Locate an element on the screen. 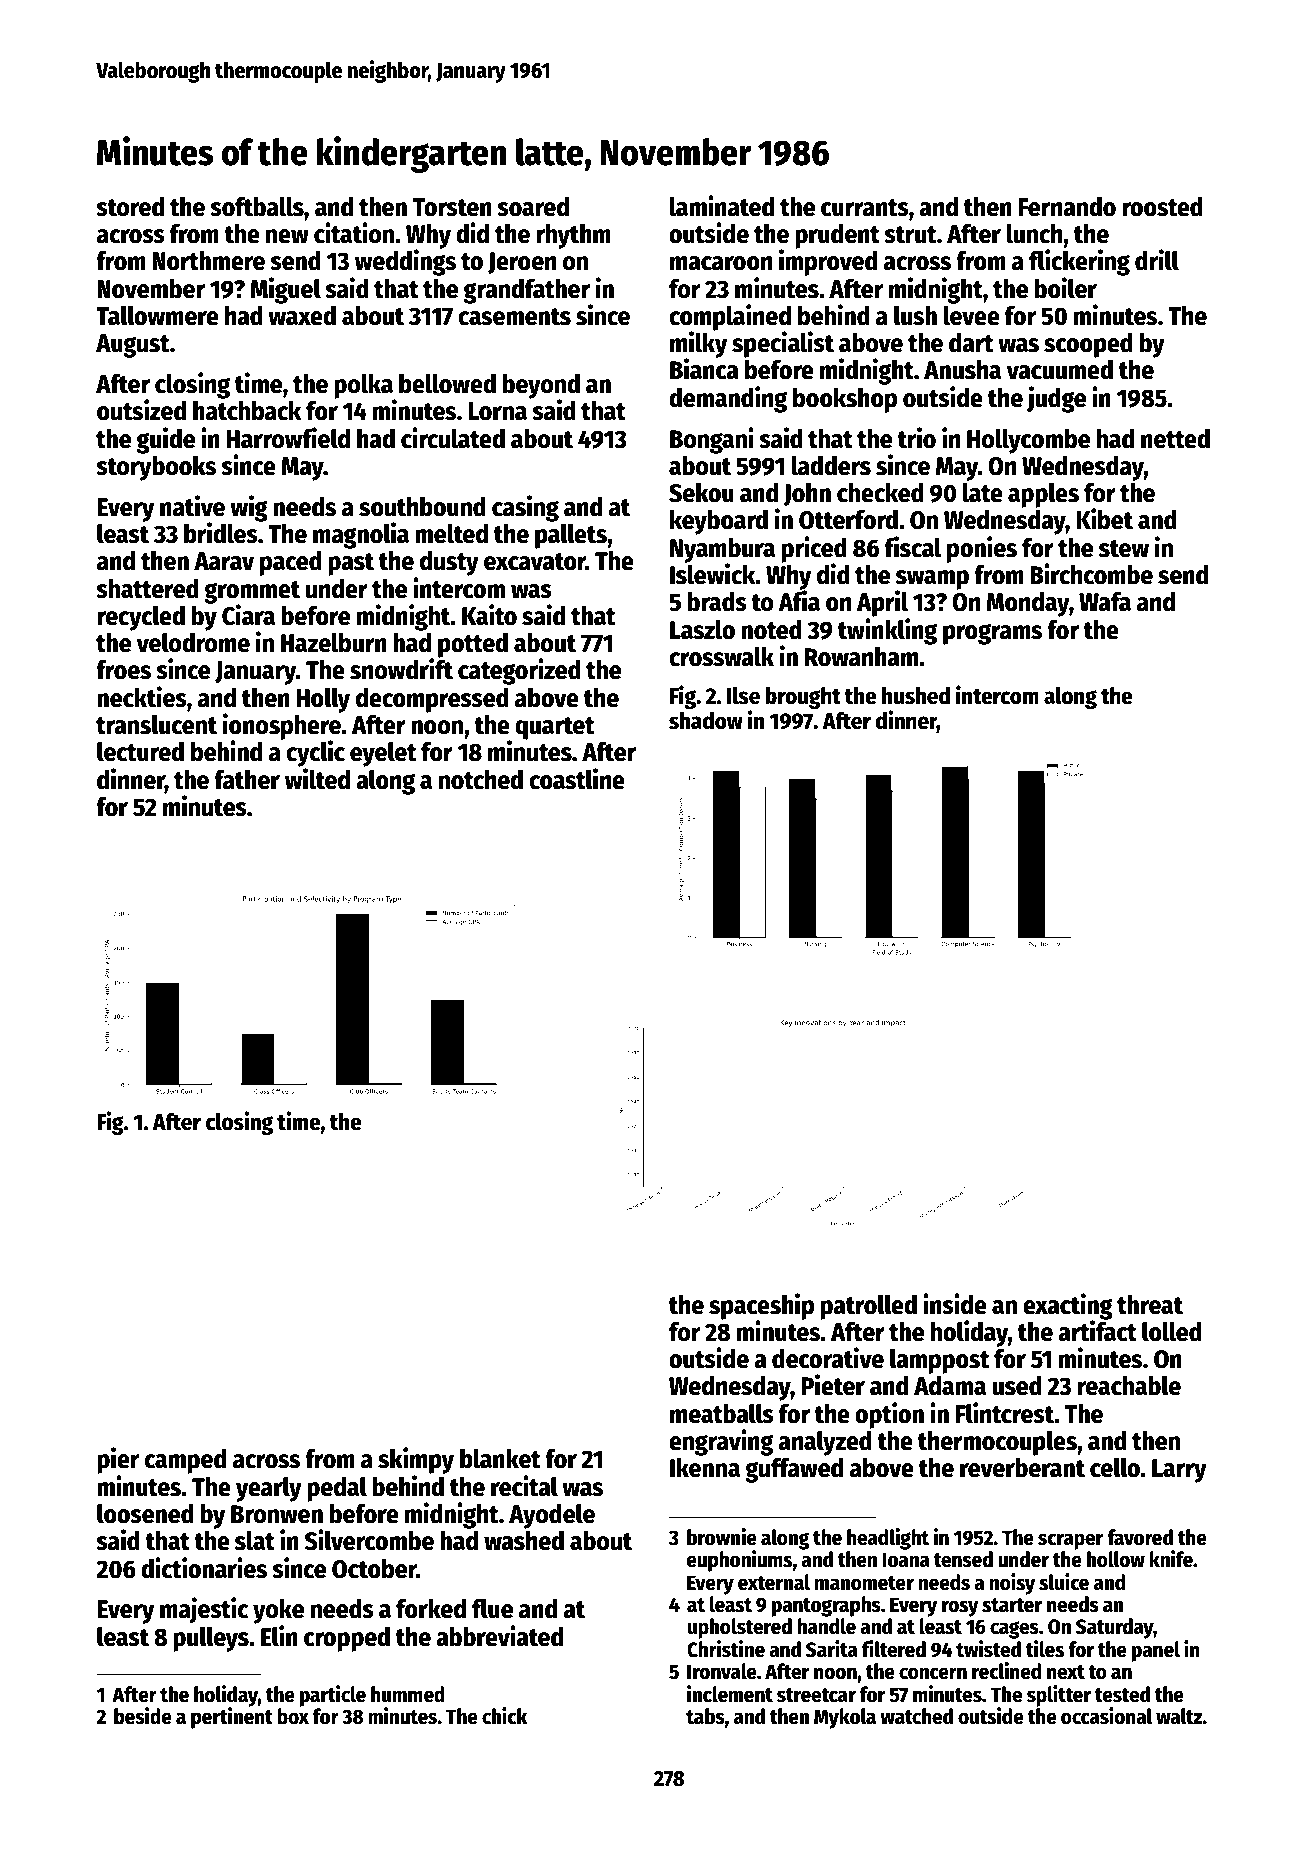 This screenshot has width=1308, height=1849. laminated is located at coordinates (722, 206).
